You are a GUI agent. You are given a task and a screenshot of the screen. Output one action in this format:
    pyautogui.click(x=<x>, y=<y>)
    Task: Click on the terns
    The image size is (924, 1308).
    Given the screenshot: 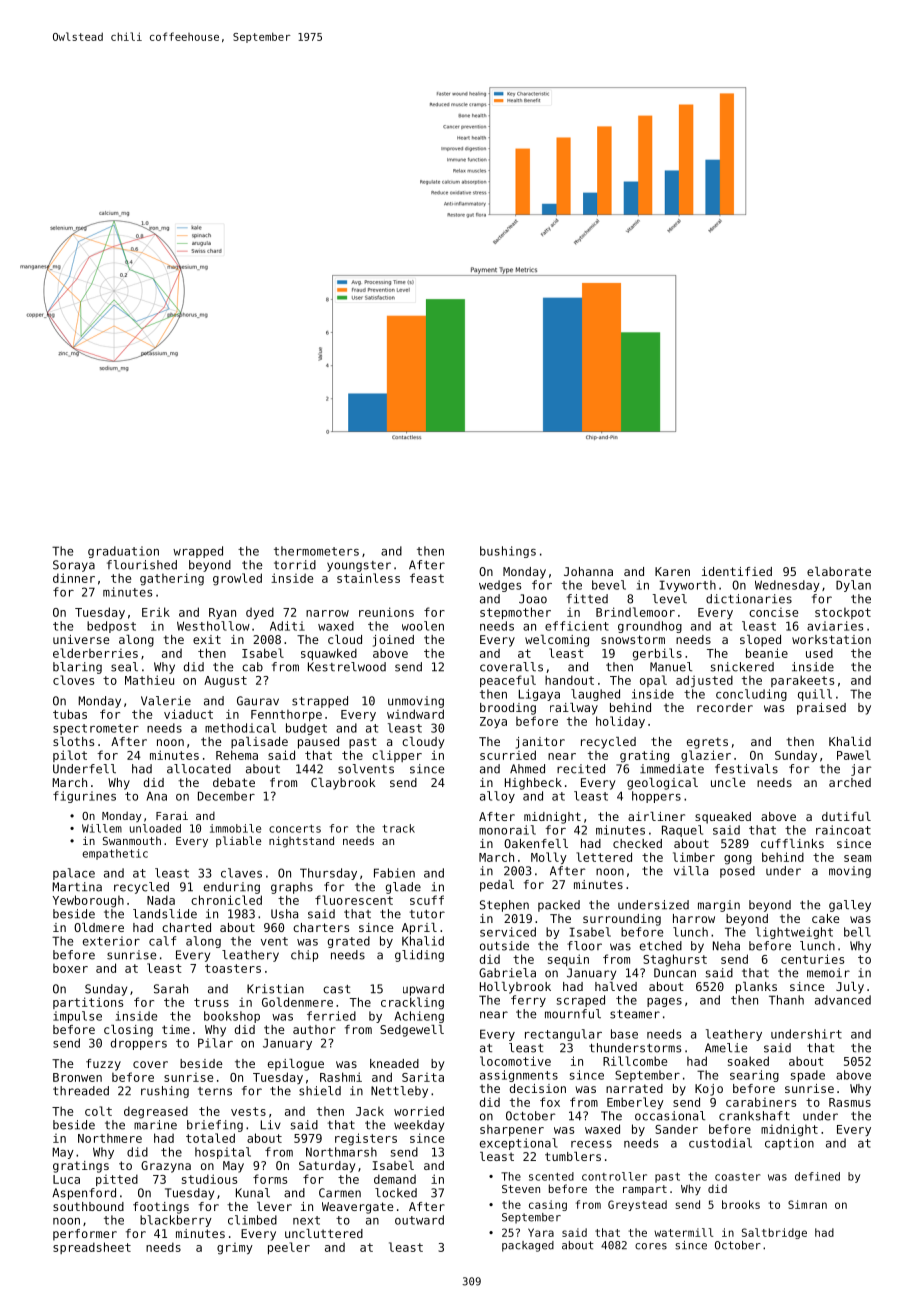 What is the action you would take?
    pyautogui.click(x=215, y=1091)
